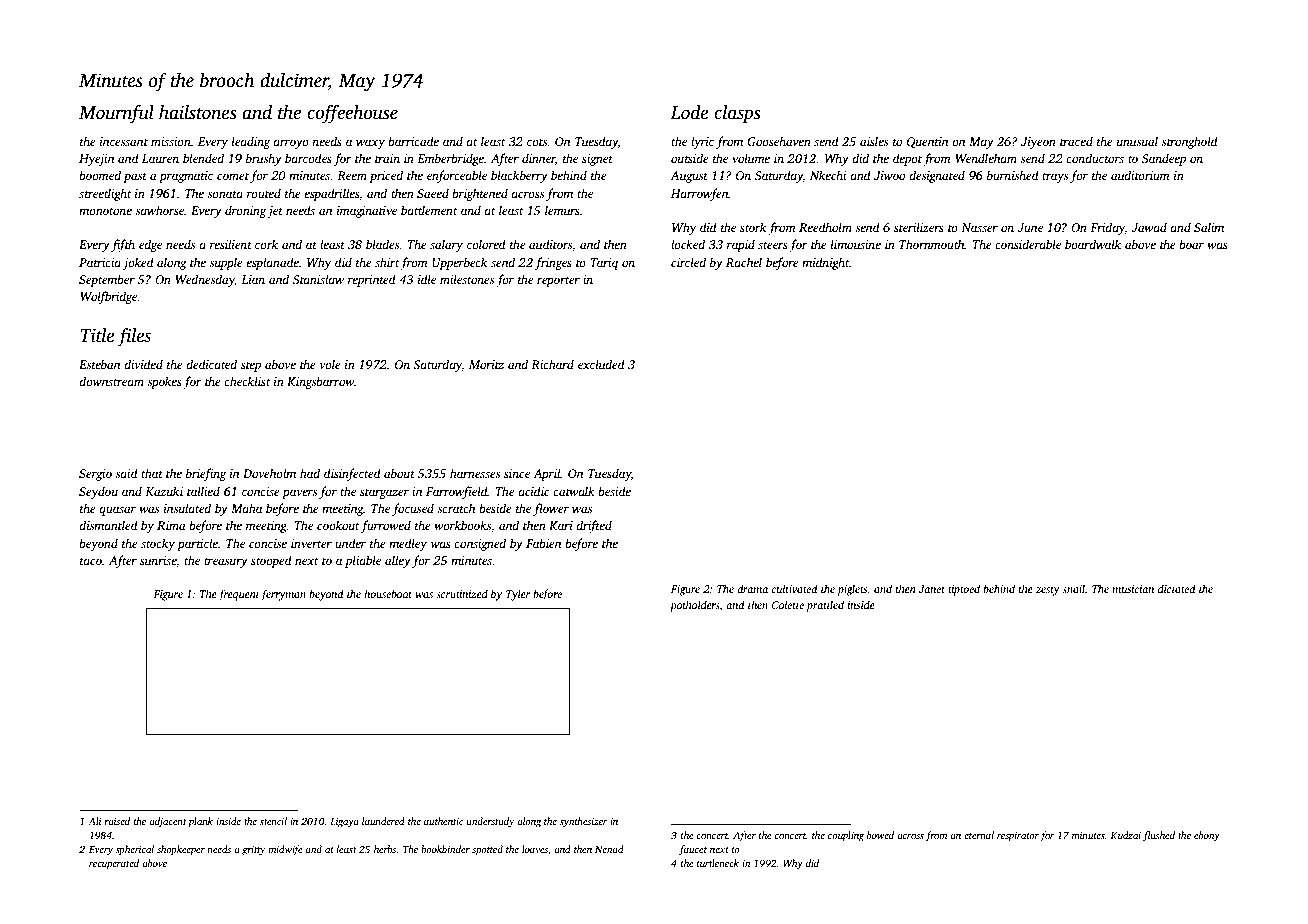  I want to click on Thornmouth, so click(932, 244).
